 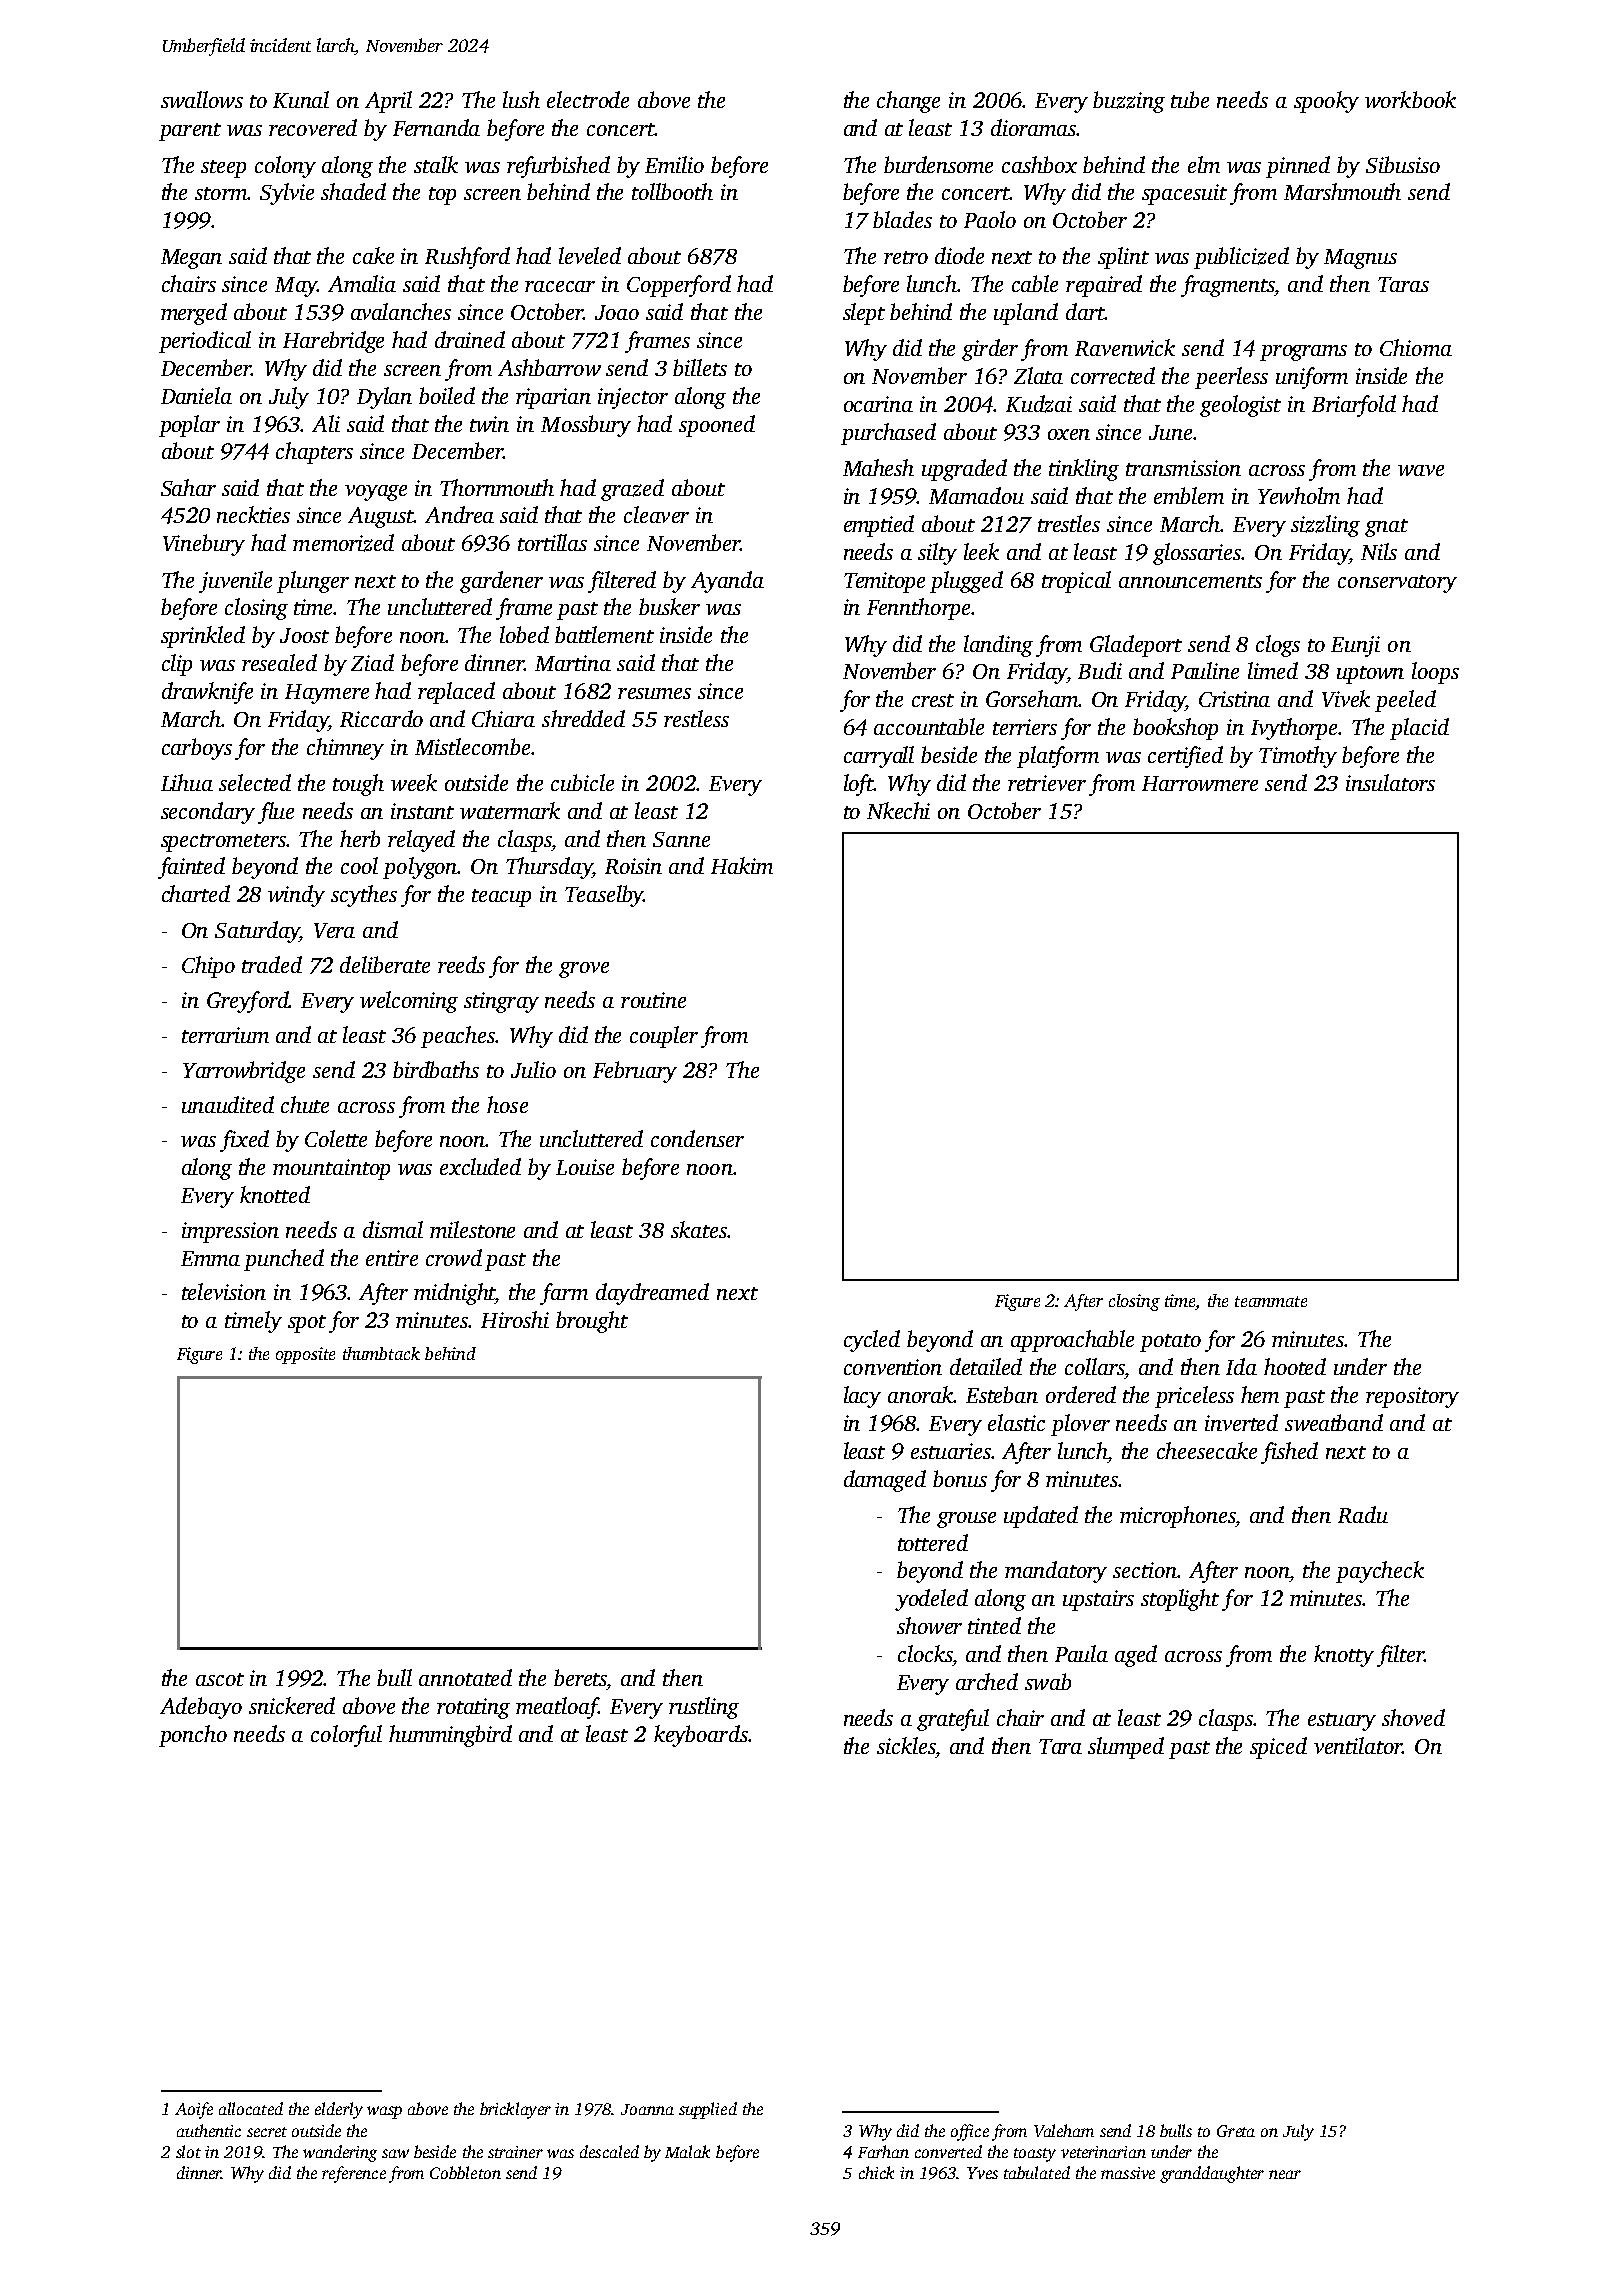 What do you see at coordinates (687, 2151) in the image?
I see `Malak` at bounding box center [687, 2151].
